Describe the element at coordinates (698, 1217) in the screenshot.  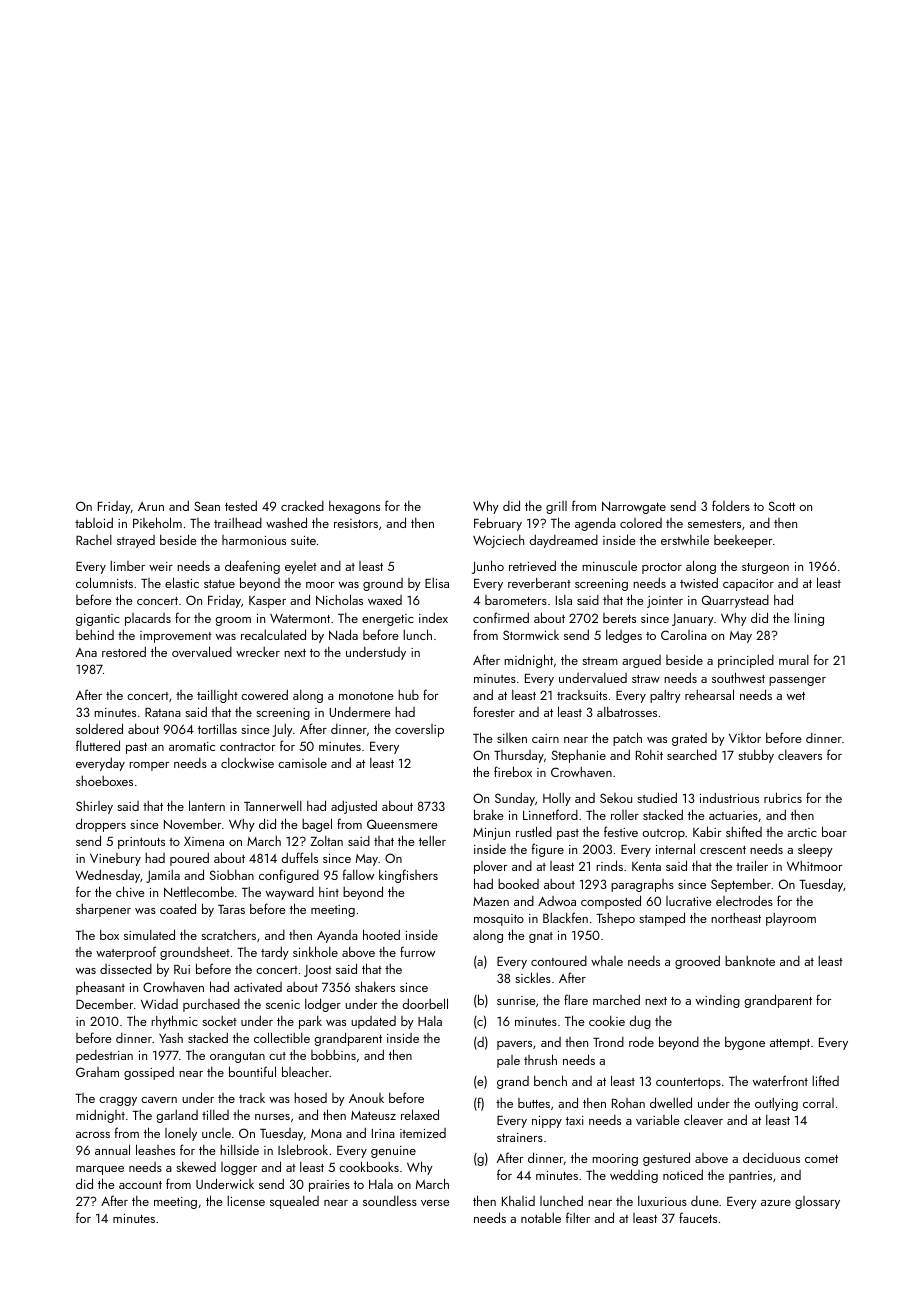
I see `faucets` at that location.
